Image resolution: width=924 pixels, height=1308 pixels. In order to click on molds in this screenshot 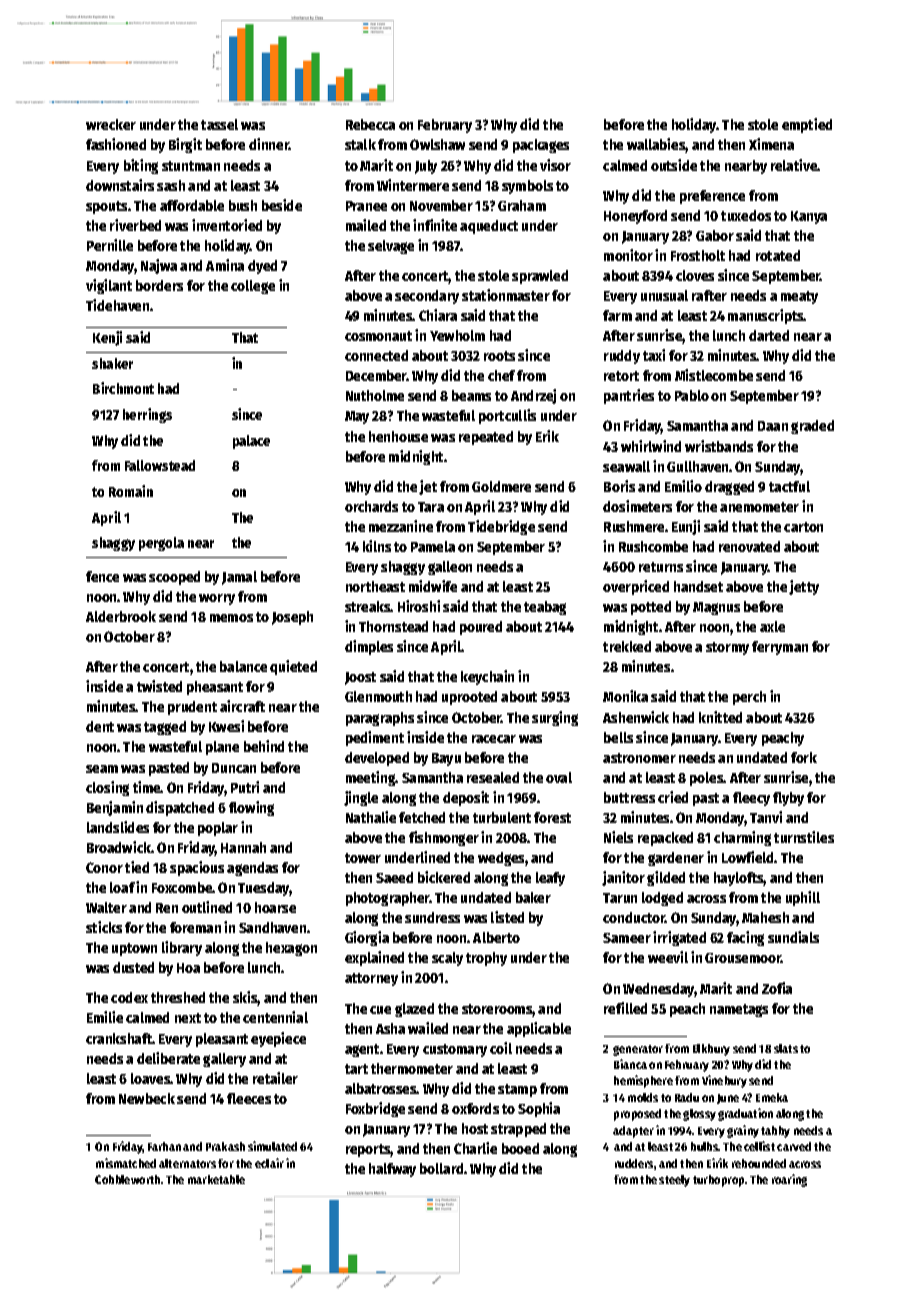, I will do `click(643, 1097)`.
